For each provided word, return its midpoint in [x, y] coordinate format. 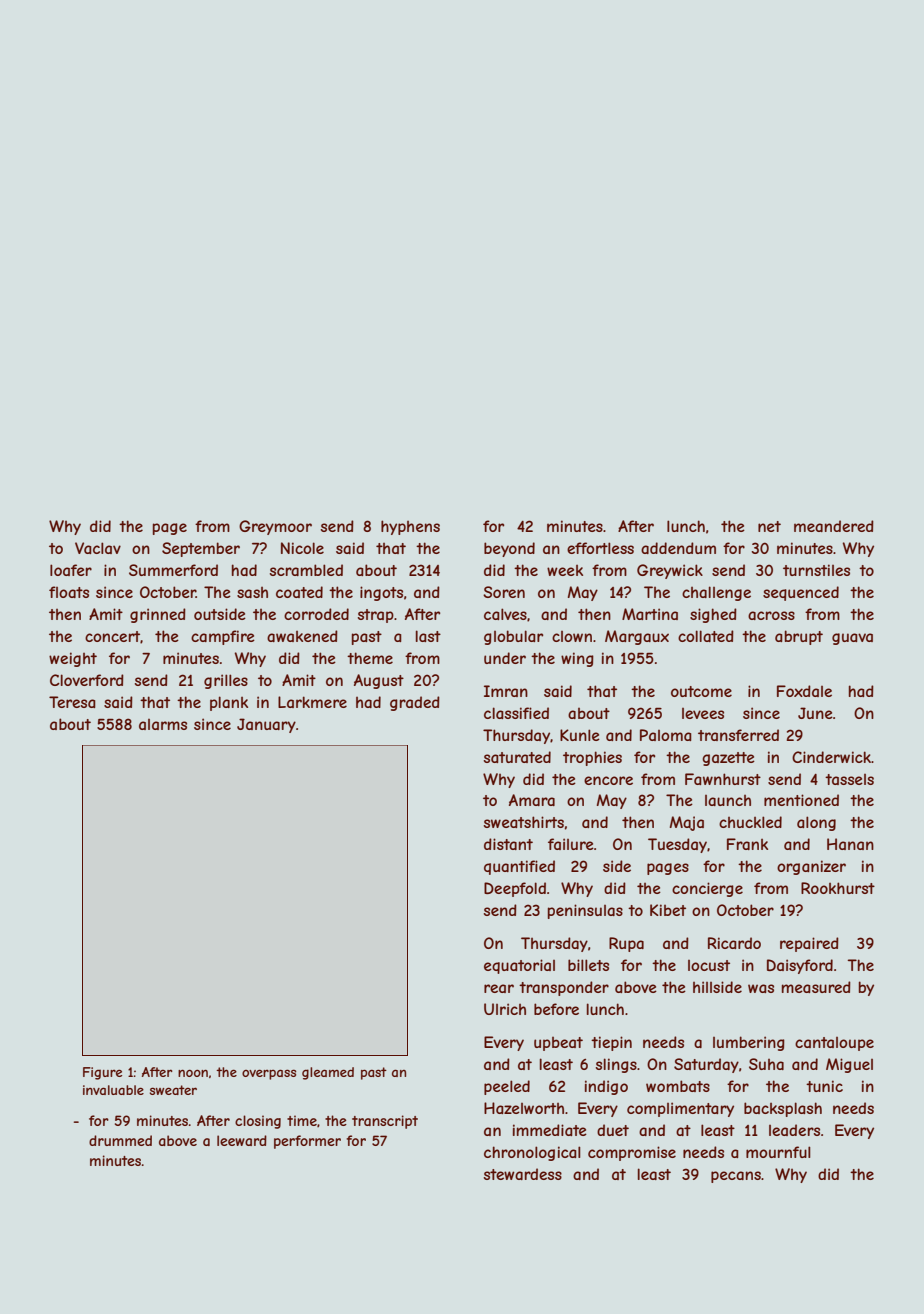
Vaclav [98, 548]
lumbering [749, 1043]
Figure [102, 1073]
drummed [120, 1140]
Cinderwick [831, 757]
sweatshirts [524, 822]
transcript [385, 1122]
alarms [163, 724]
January [266, 725]
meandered [834, 526]
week [565, 570]
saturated [517, 757]
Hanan [850, 844]
